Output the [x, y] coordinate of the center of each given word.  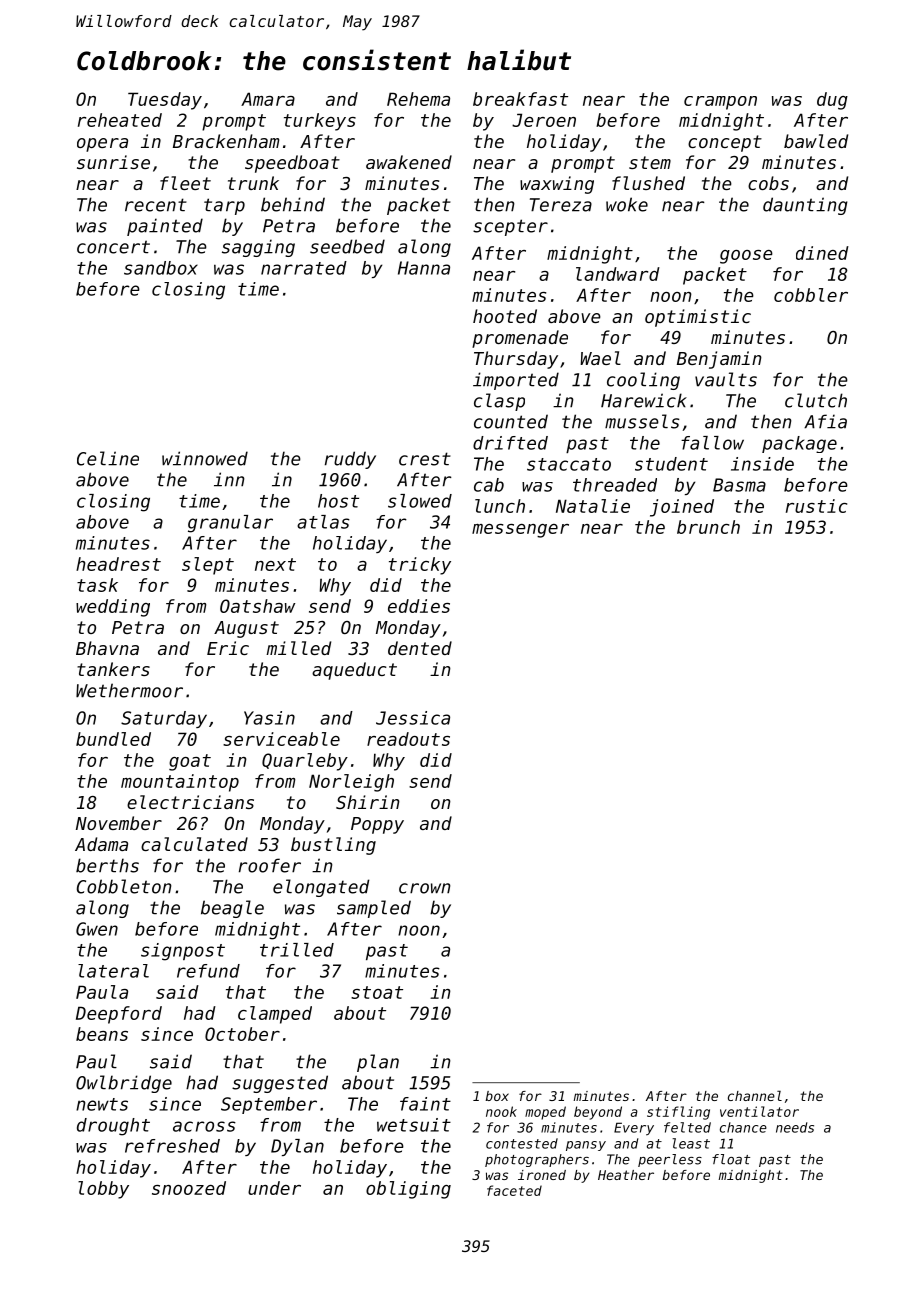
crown [425, 888]
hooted [505, 316]
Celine [108, 458]
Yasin [269, 718]
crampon [720, 103]
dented [420, 648]
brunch [708, 527]
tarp [224, 206]
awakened [409, 162]
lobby [103, 1190]
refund [208, 971]
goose [746, 257]
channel [755, 1095]
